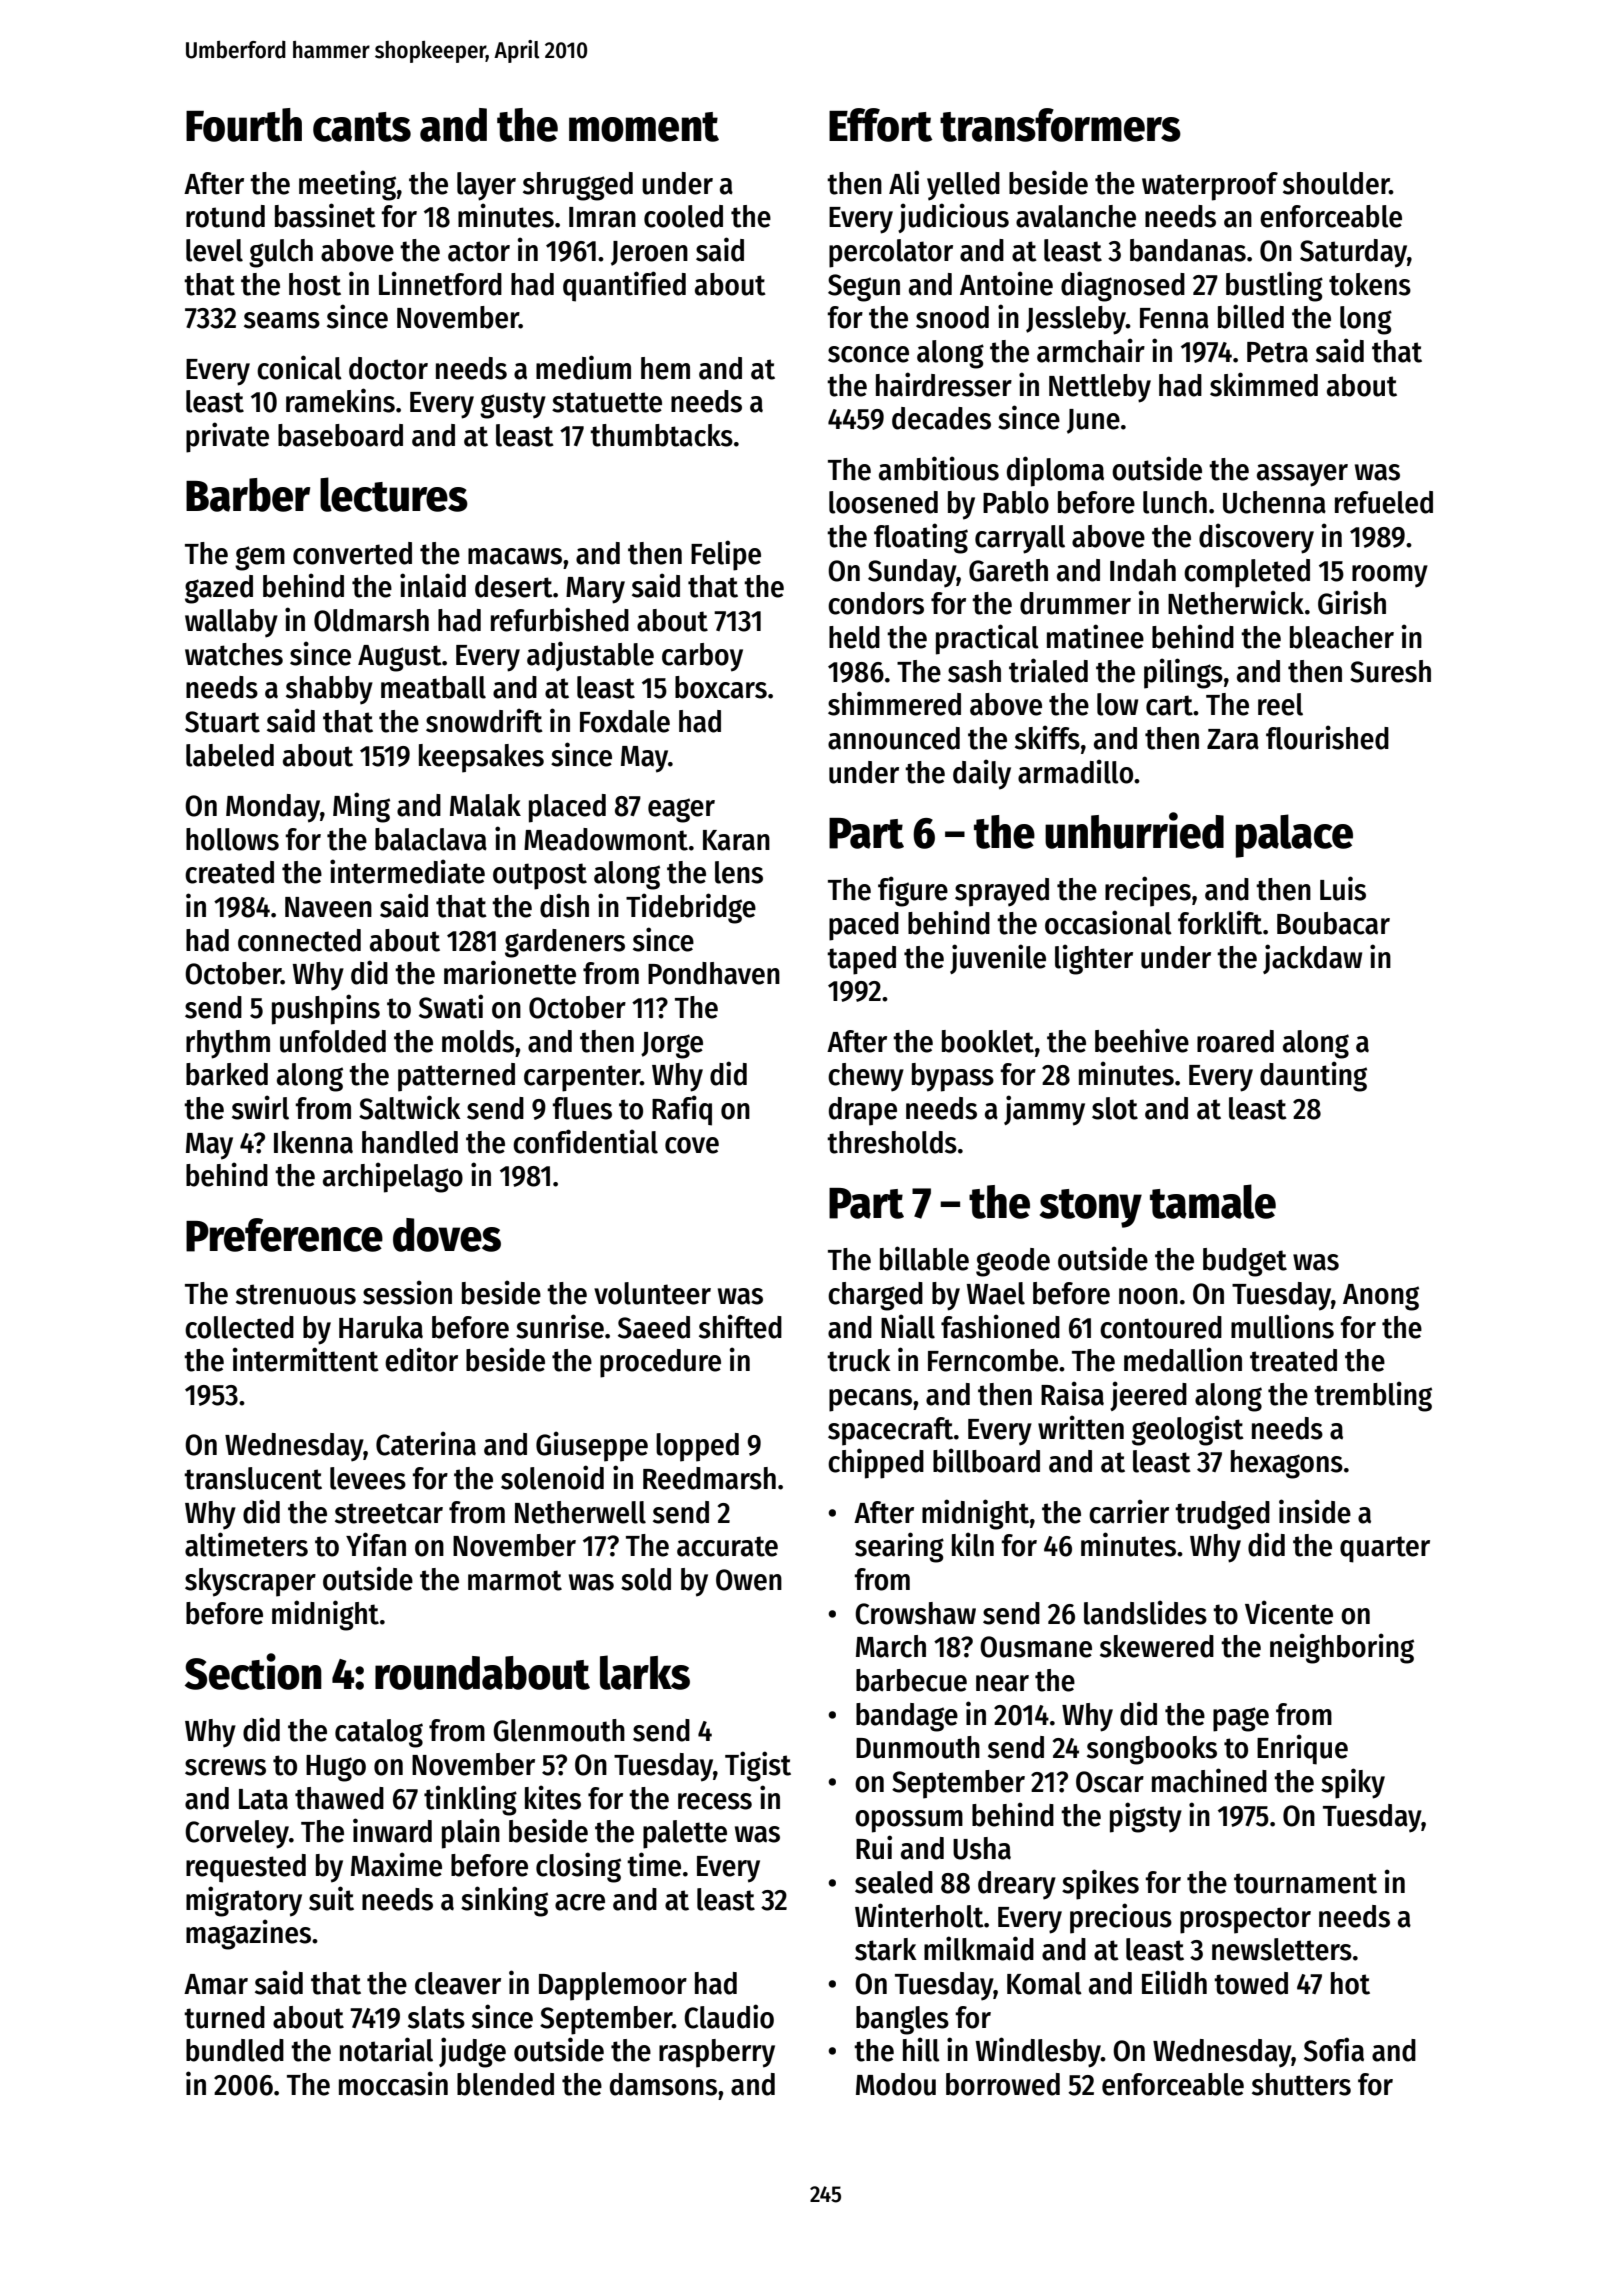  Describe the element at coordinates (729, 2016) in the document. I see `Claudio` at that location.
